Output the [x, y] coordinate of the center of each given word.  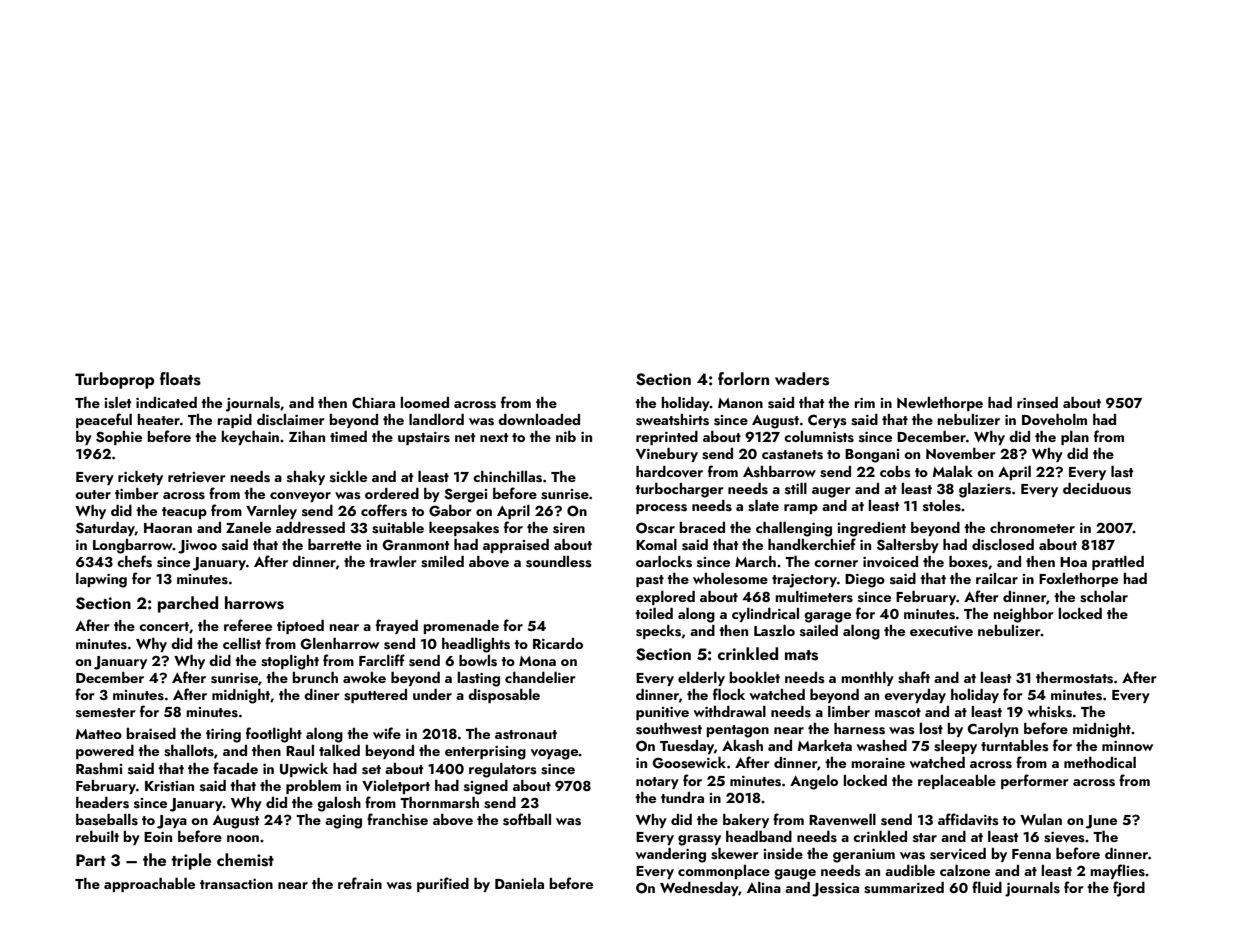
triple [191, 861]
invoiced [890, 562]
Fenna [1031, 854]
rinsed [1037, 403]
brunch [315, 677]
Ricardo [558, 643]
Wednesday [699, 889]
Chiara [373, 402]
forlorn [743, 378]
